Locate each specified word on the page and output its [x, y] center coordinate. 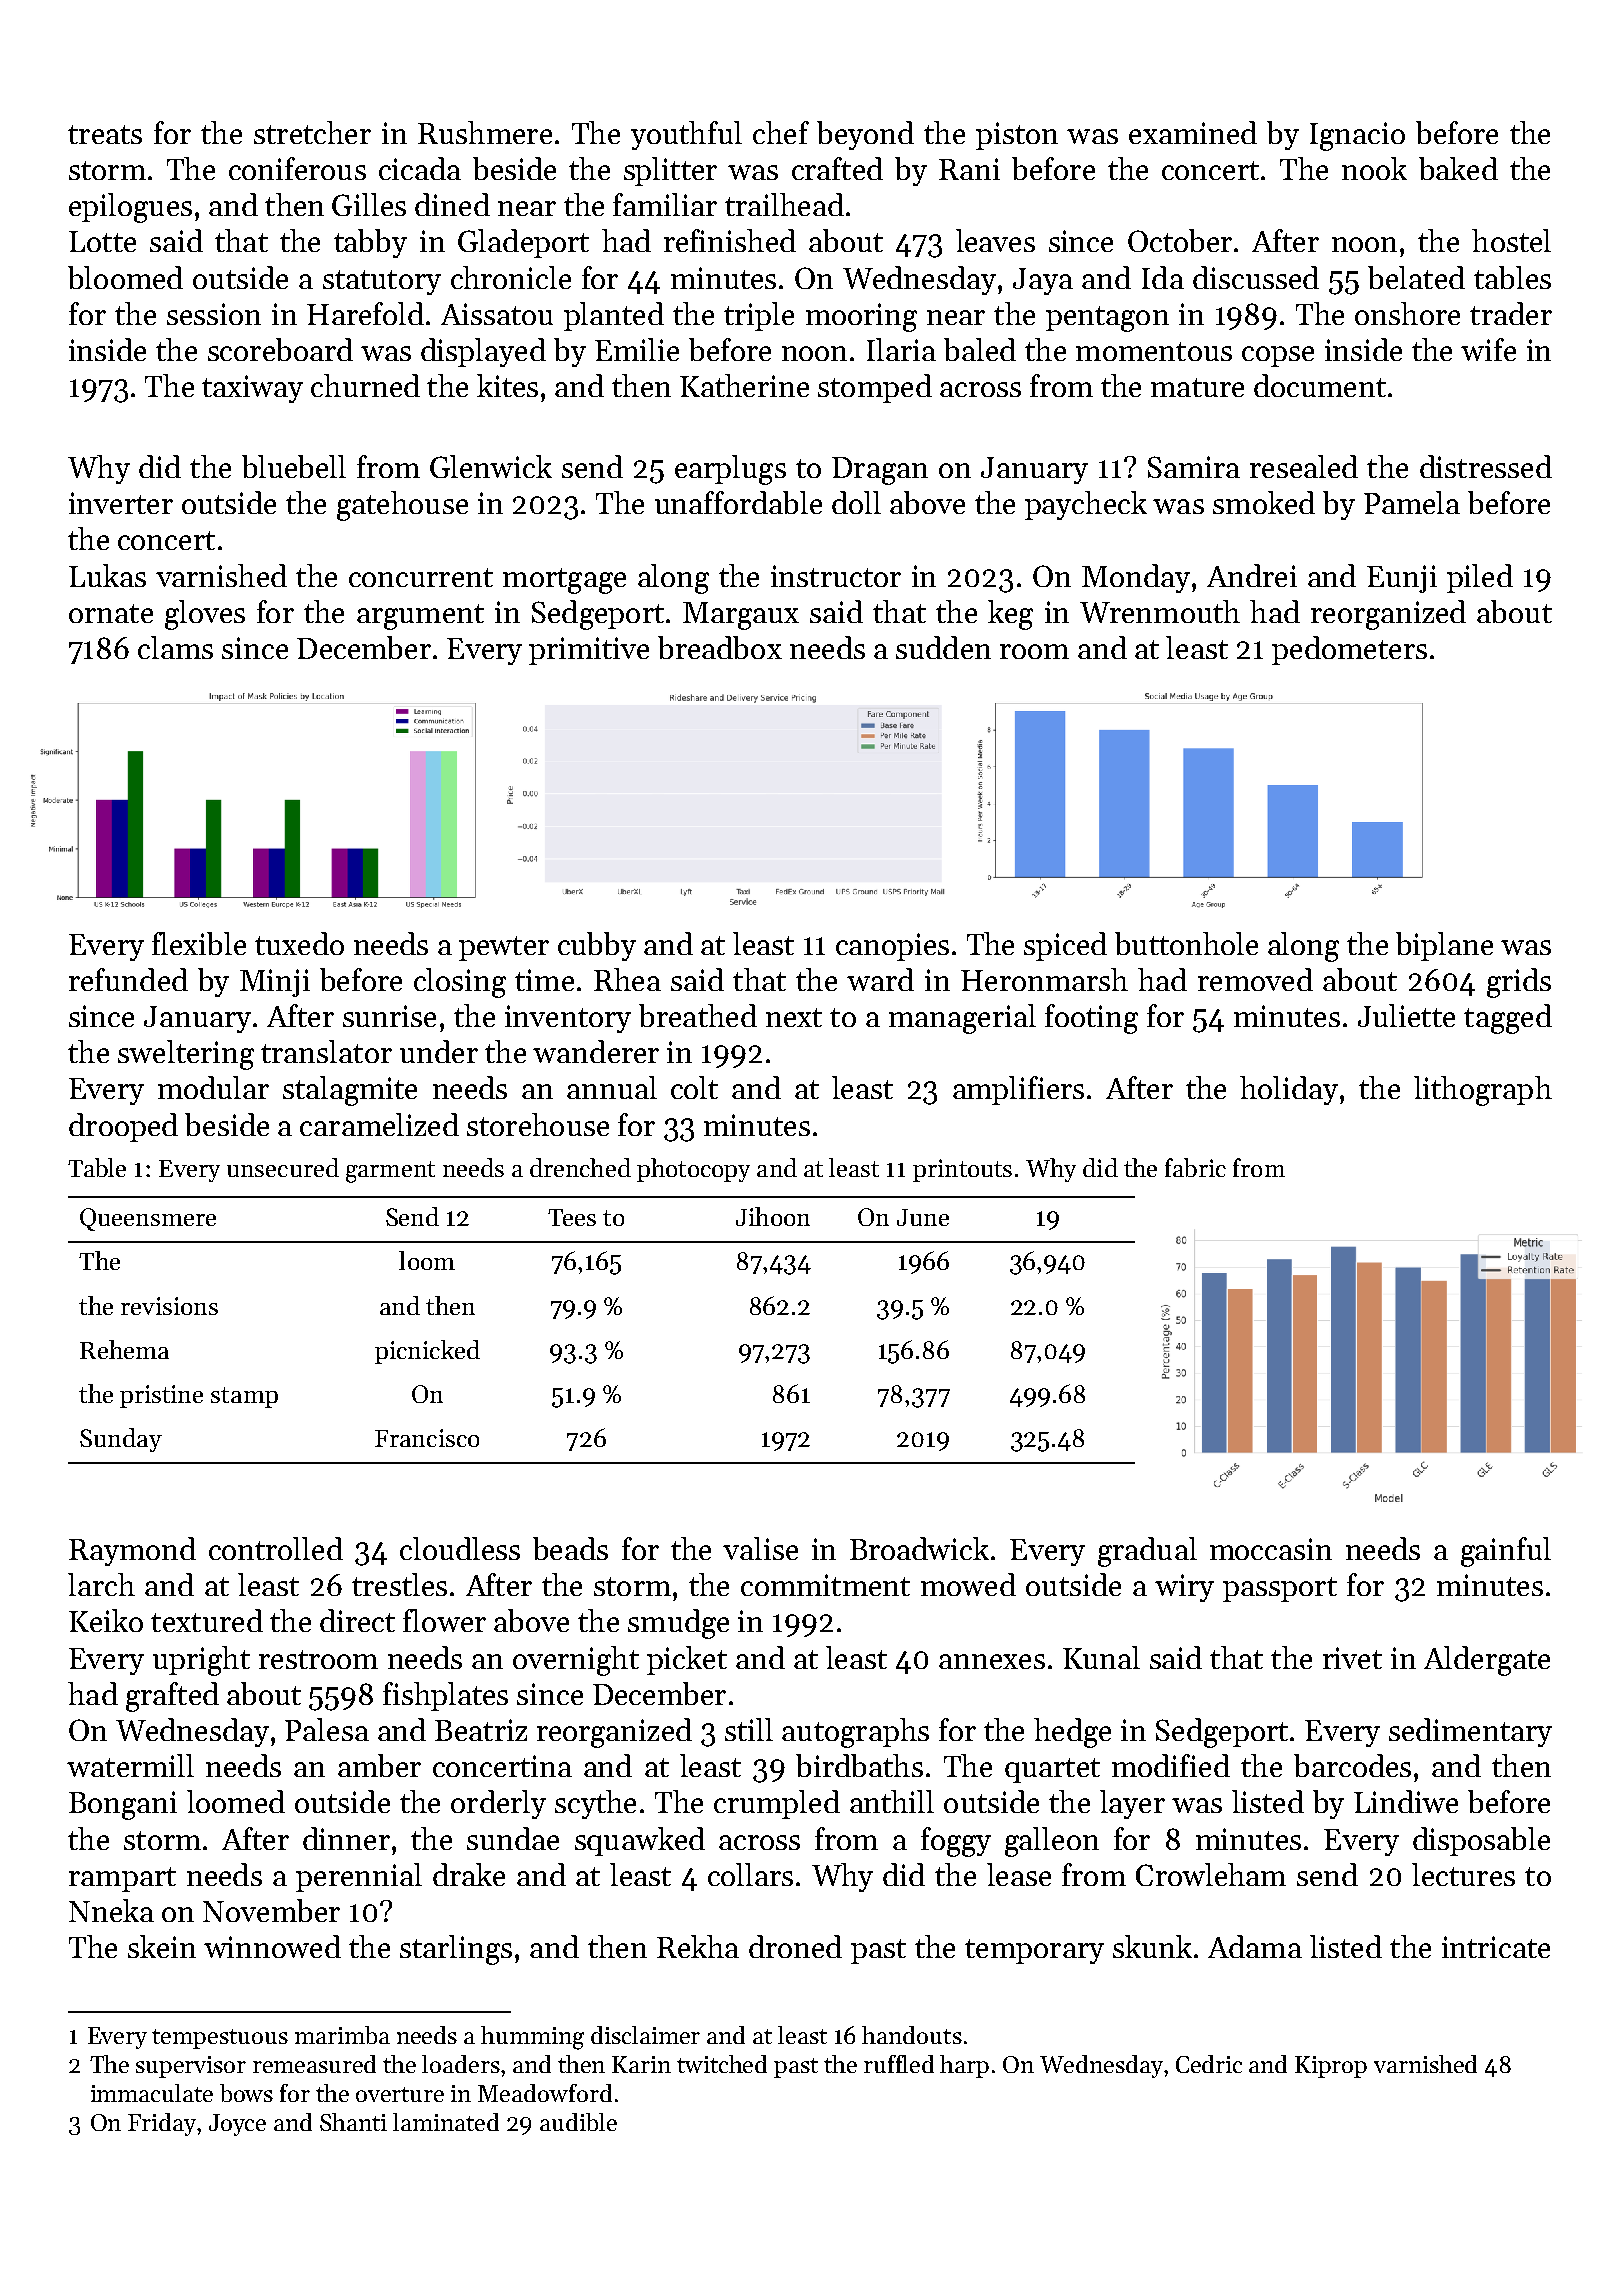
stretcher [312, 132]
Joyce [237, 2125]
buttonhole [1186, 943]
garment [390, 1172]
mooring [861, 317]
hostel [1511, 240]
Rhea [627, 979]
